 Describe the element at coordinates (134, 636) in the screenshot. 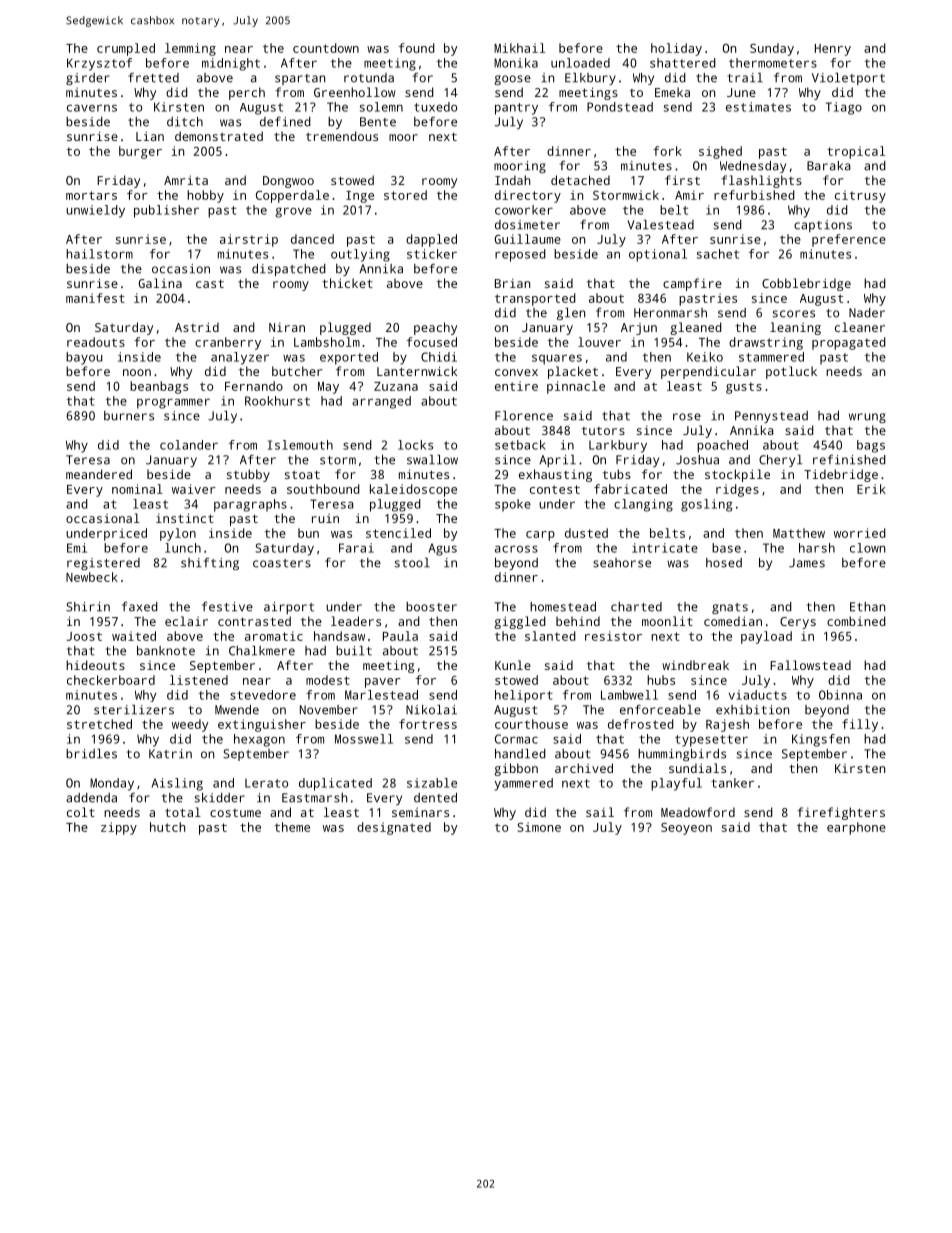

I see `waited` at that location.
